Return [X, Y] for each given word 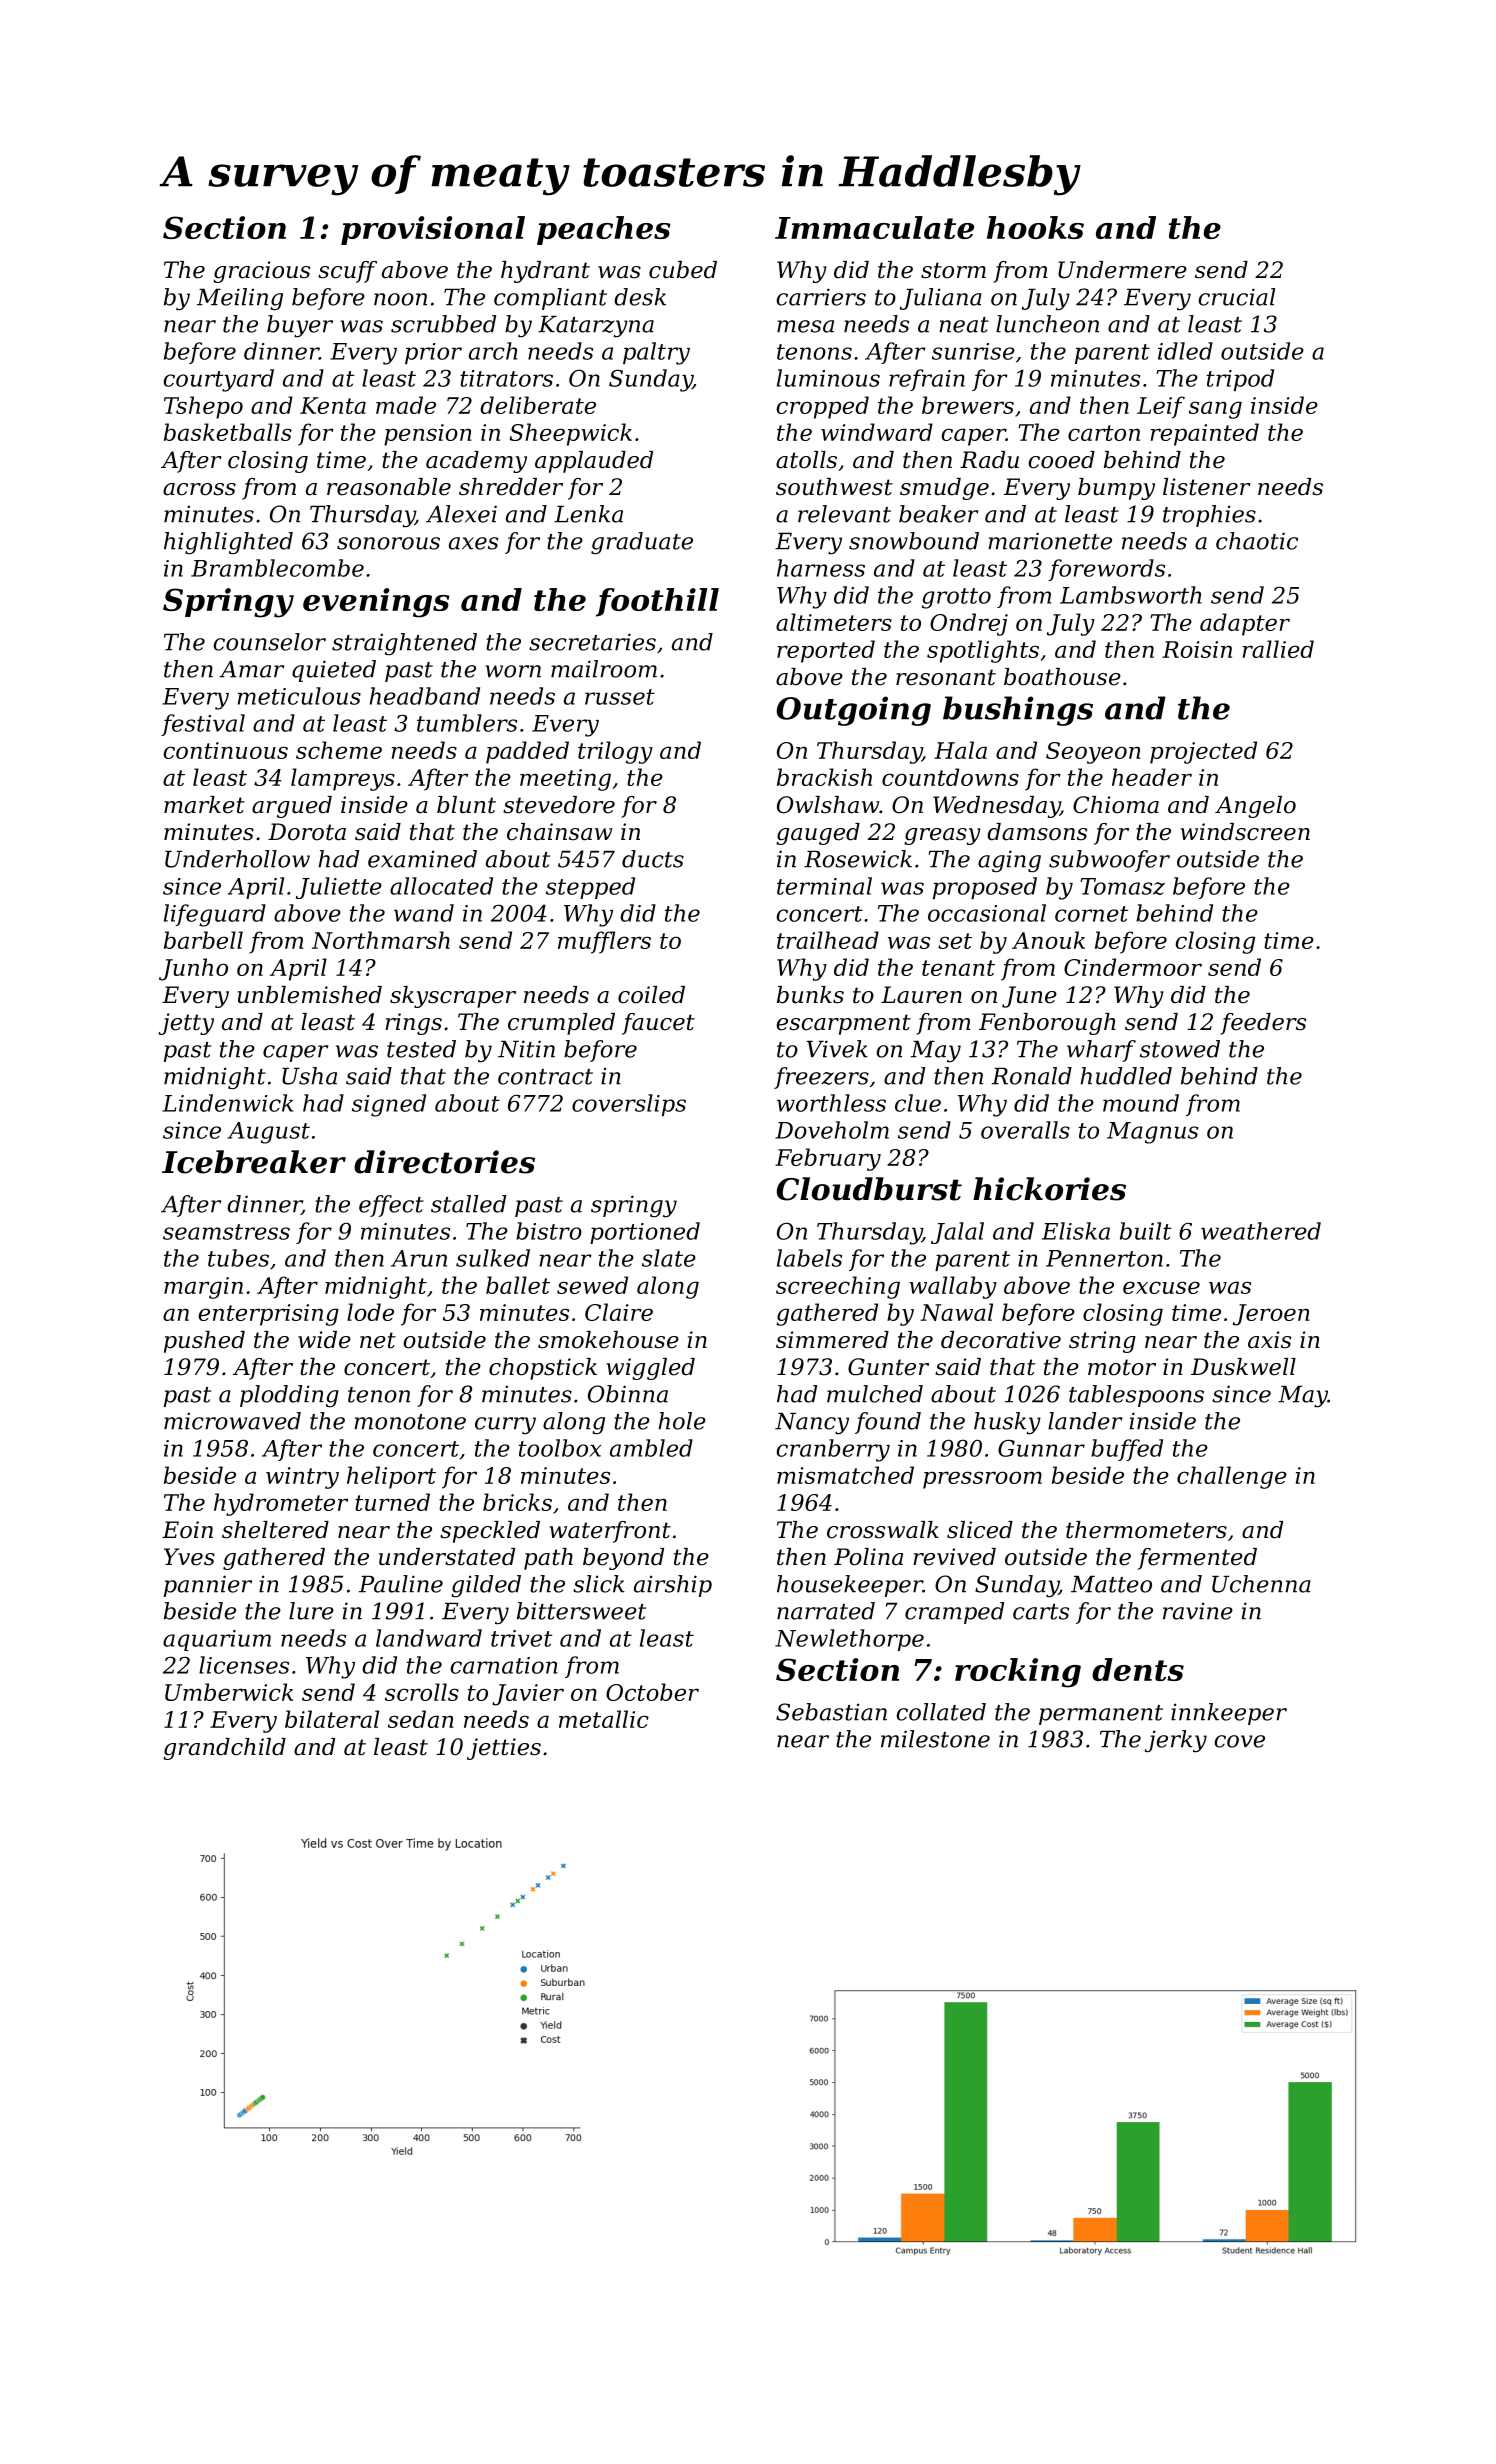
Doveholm [832, 1130]
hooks [1035, 227]
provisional [433, 230]
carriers [821, 297]
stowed [1180, 1049]
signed [389, 1105]
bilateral [332, 1719]
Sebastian [831, 1712]
